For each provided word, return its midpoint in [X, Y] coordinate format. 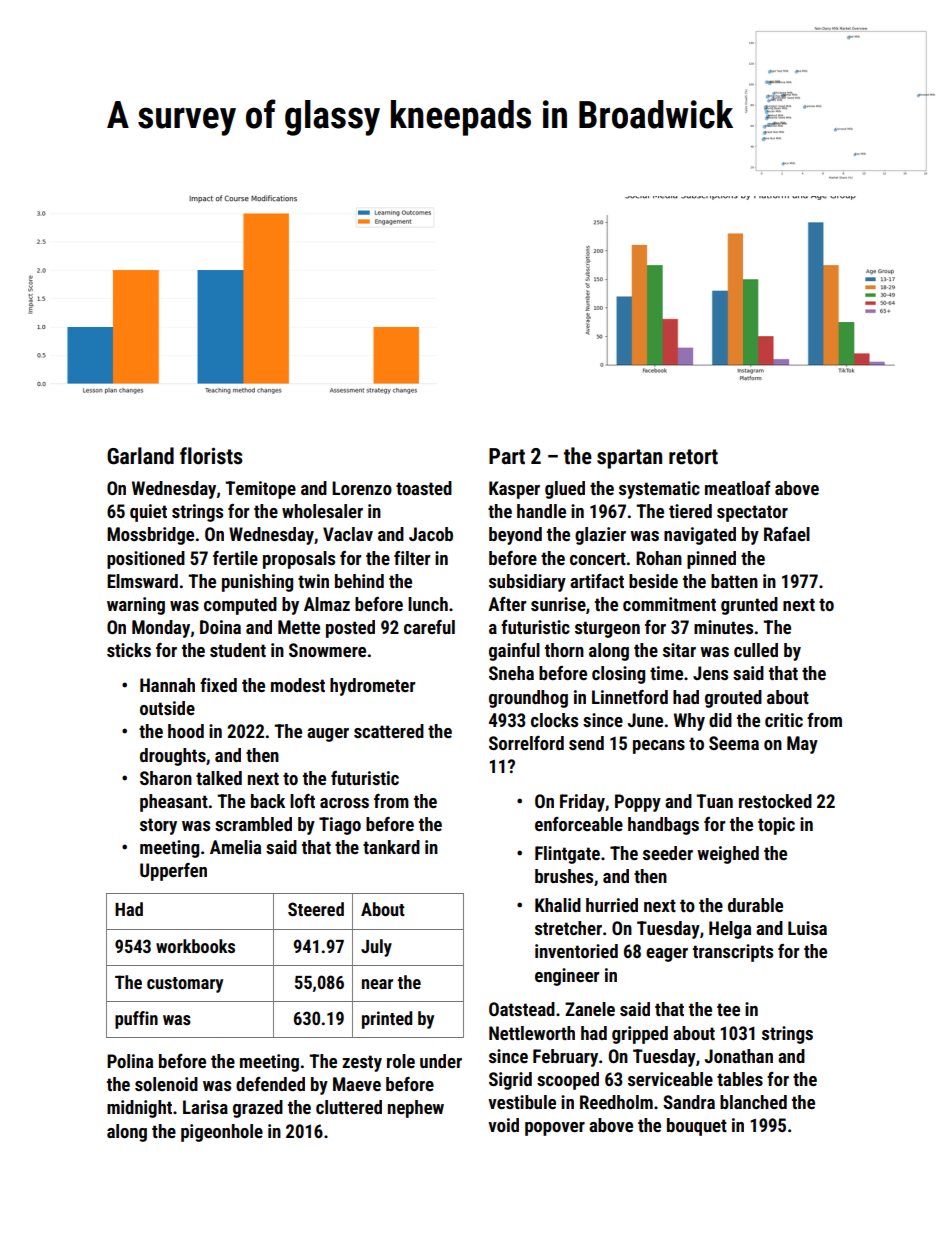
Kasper [514, 490]
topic [776, 826]
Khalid [558, 905]
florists [211, 456]
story [158, 826]
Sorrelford [526, 743]
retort [693, 457]
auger [328, 735]
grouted [733, 699]
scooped [568, 1081]
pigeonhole [222, 1133]
